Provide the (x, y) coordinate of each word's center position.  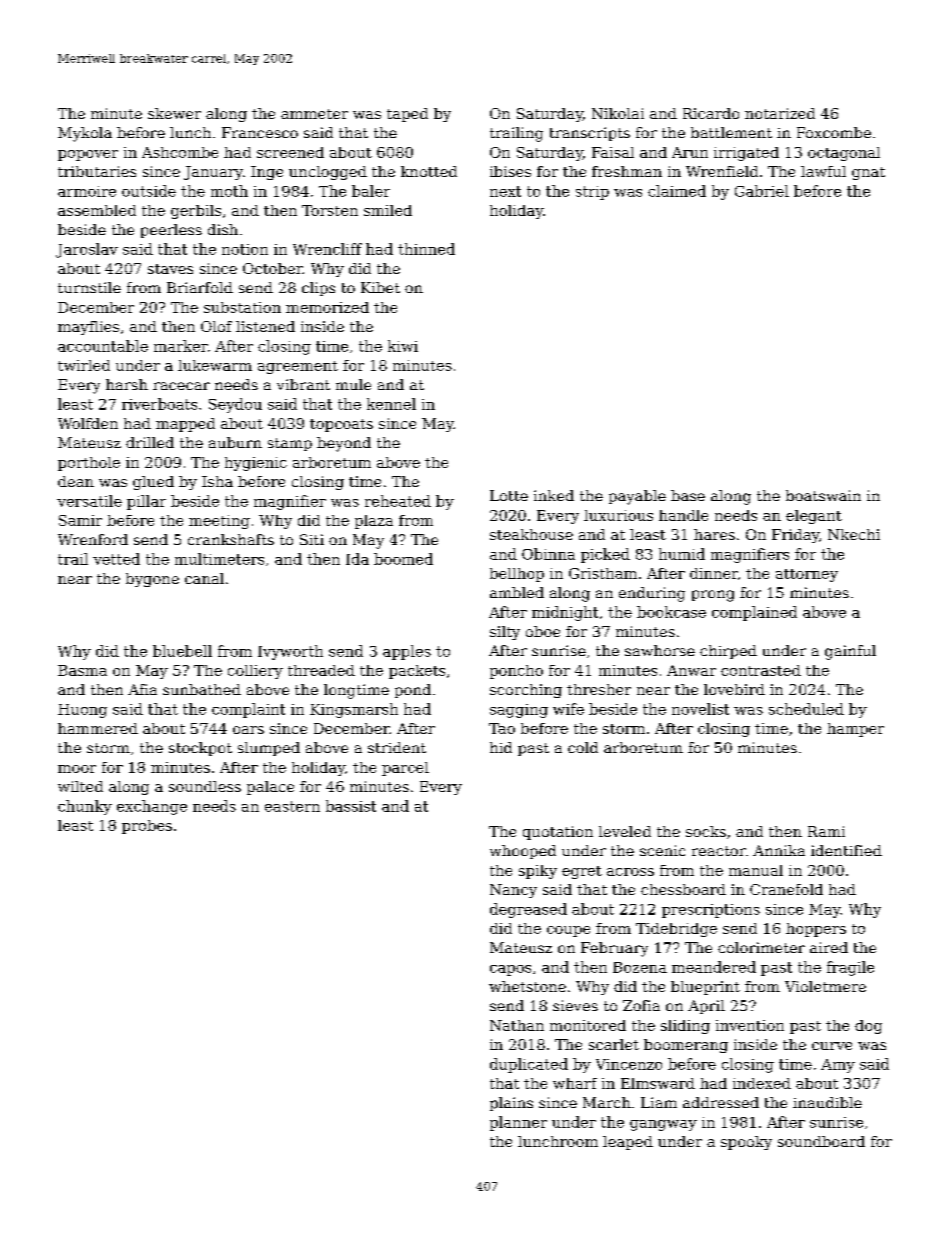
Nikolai (618, 113)
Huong (82, 711)
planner (518, 1123)
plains (511, 1104)
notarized (780, 113)
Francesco (260, 132)
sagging (519, 711)
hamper (855, 730)
